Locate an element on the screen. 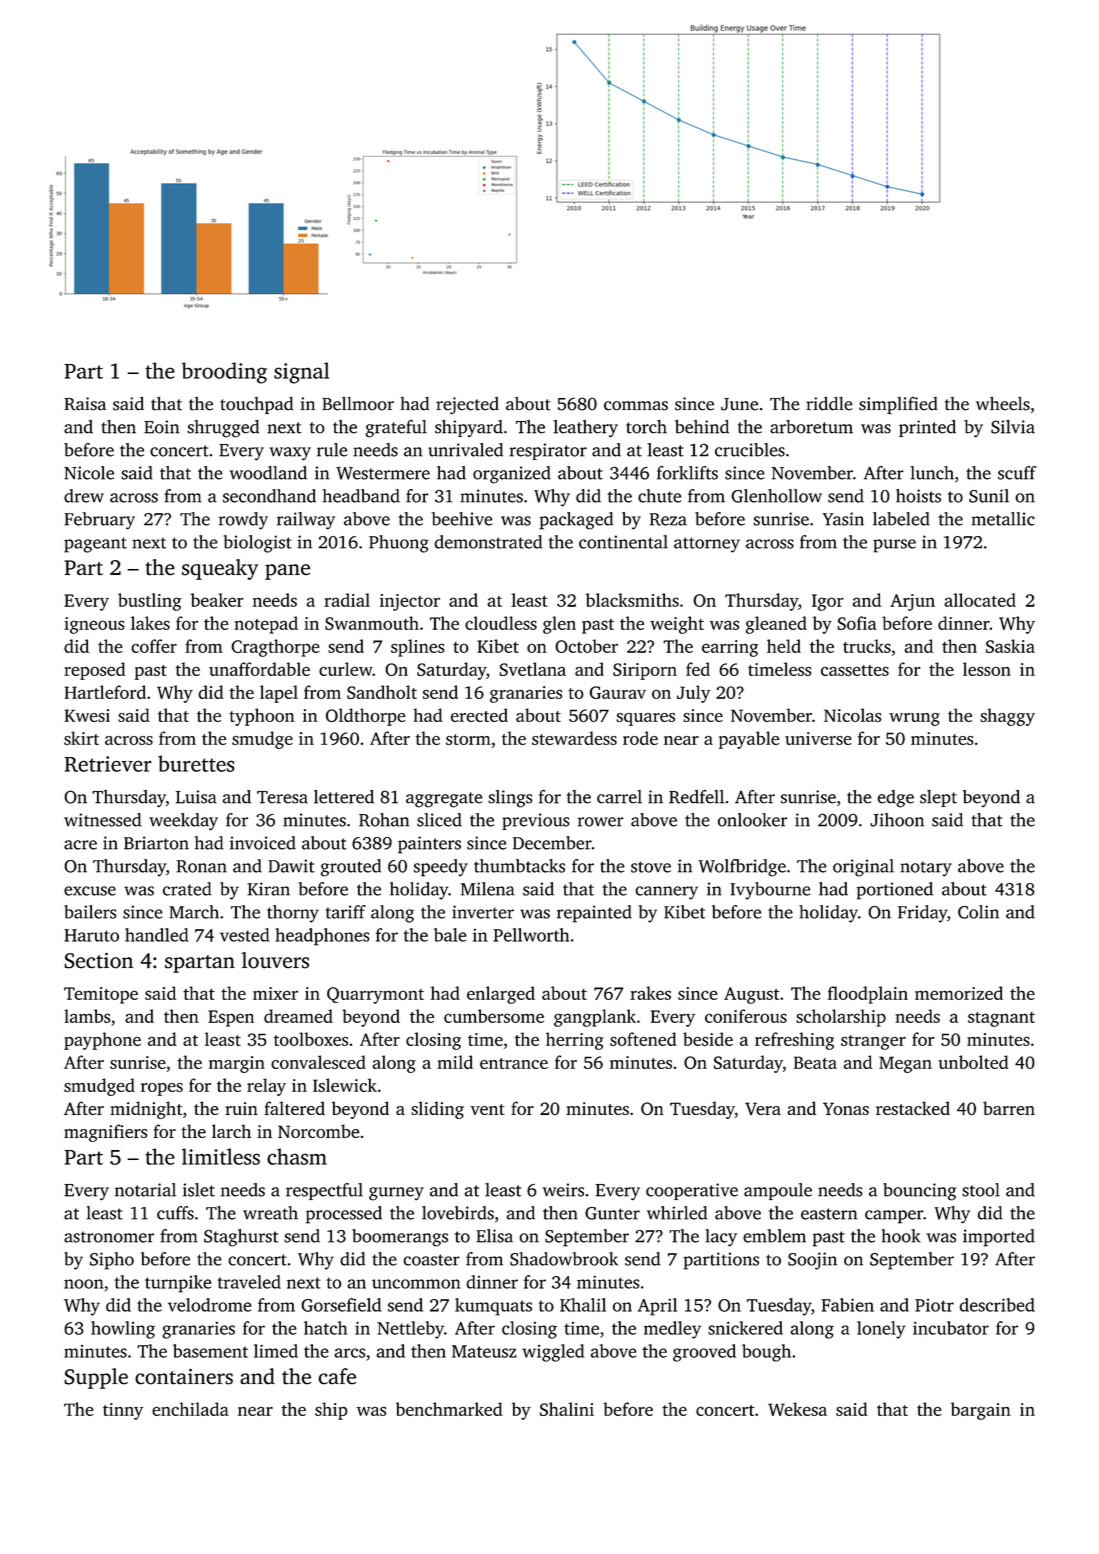 This screenshot has width=1099, height=1554. stagnant is located at coordinates (1001, 1019).
